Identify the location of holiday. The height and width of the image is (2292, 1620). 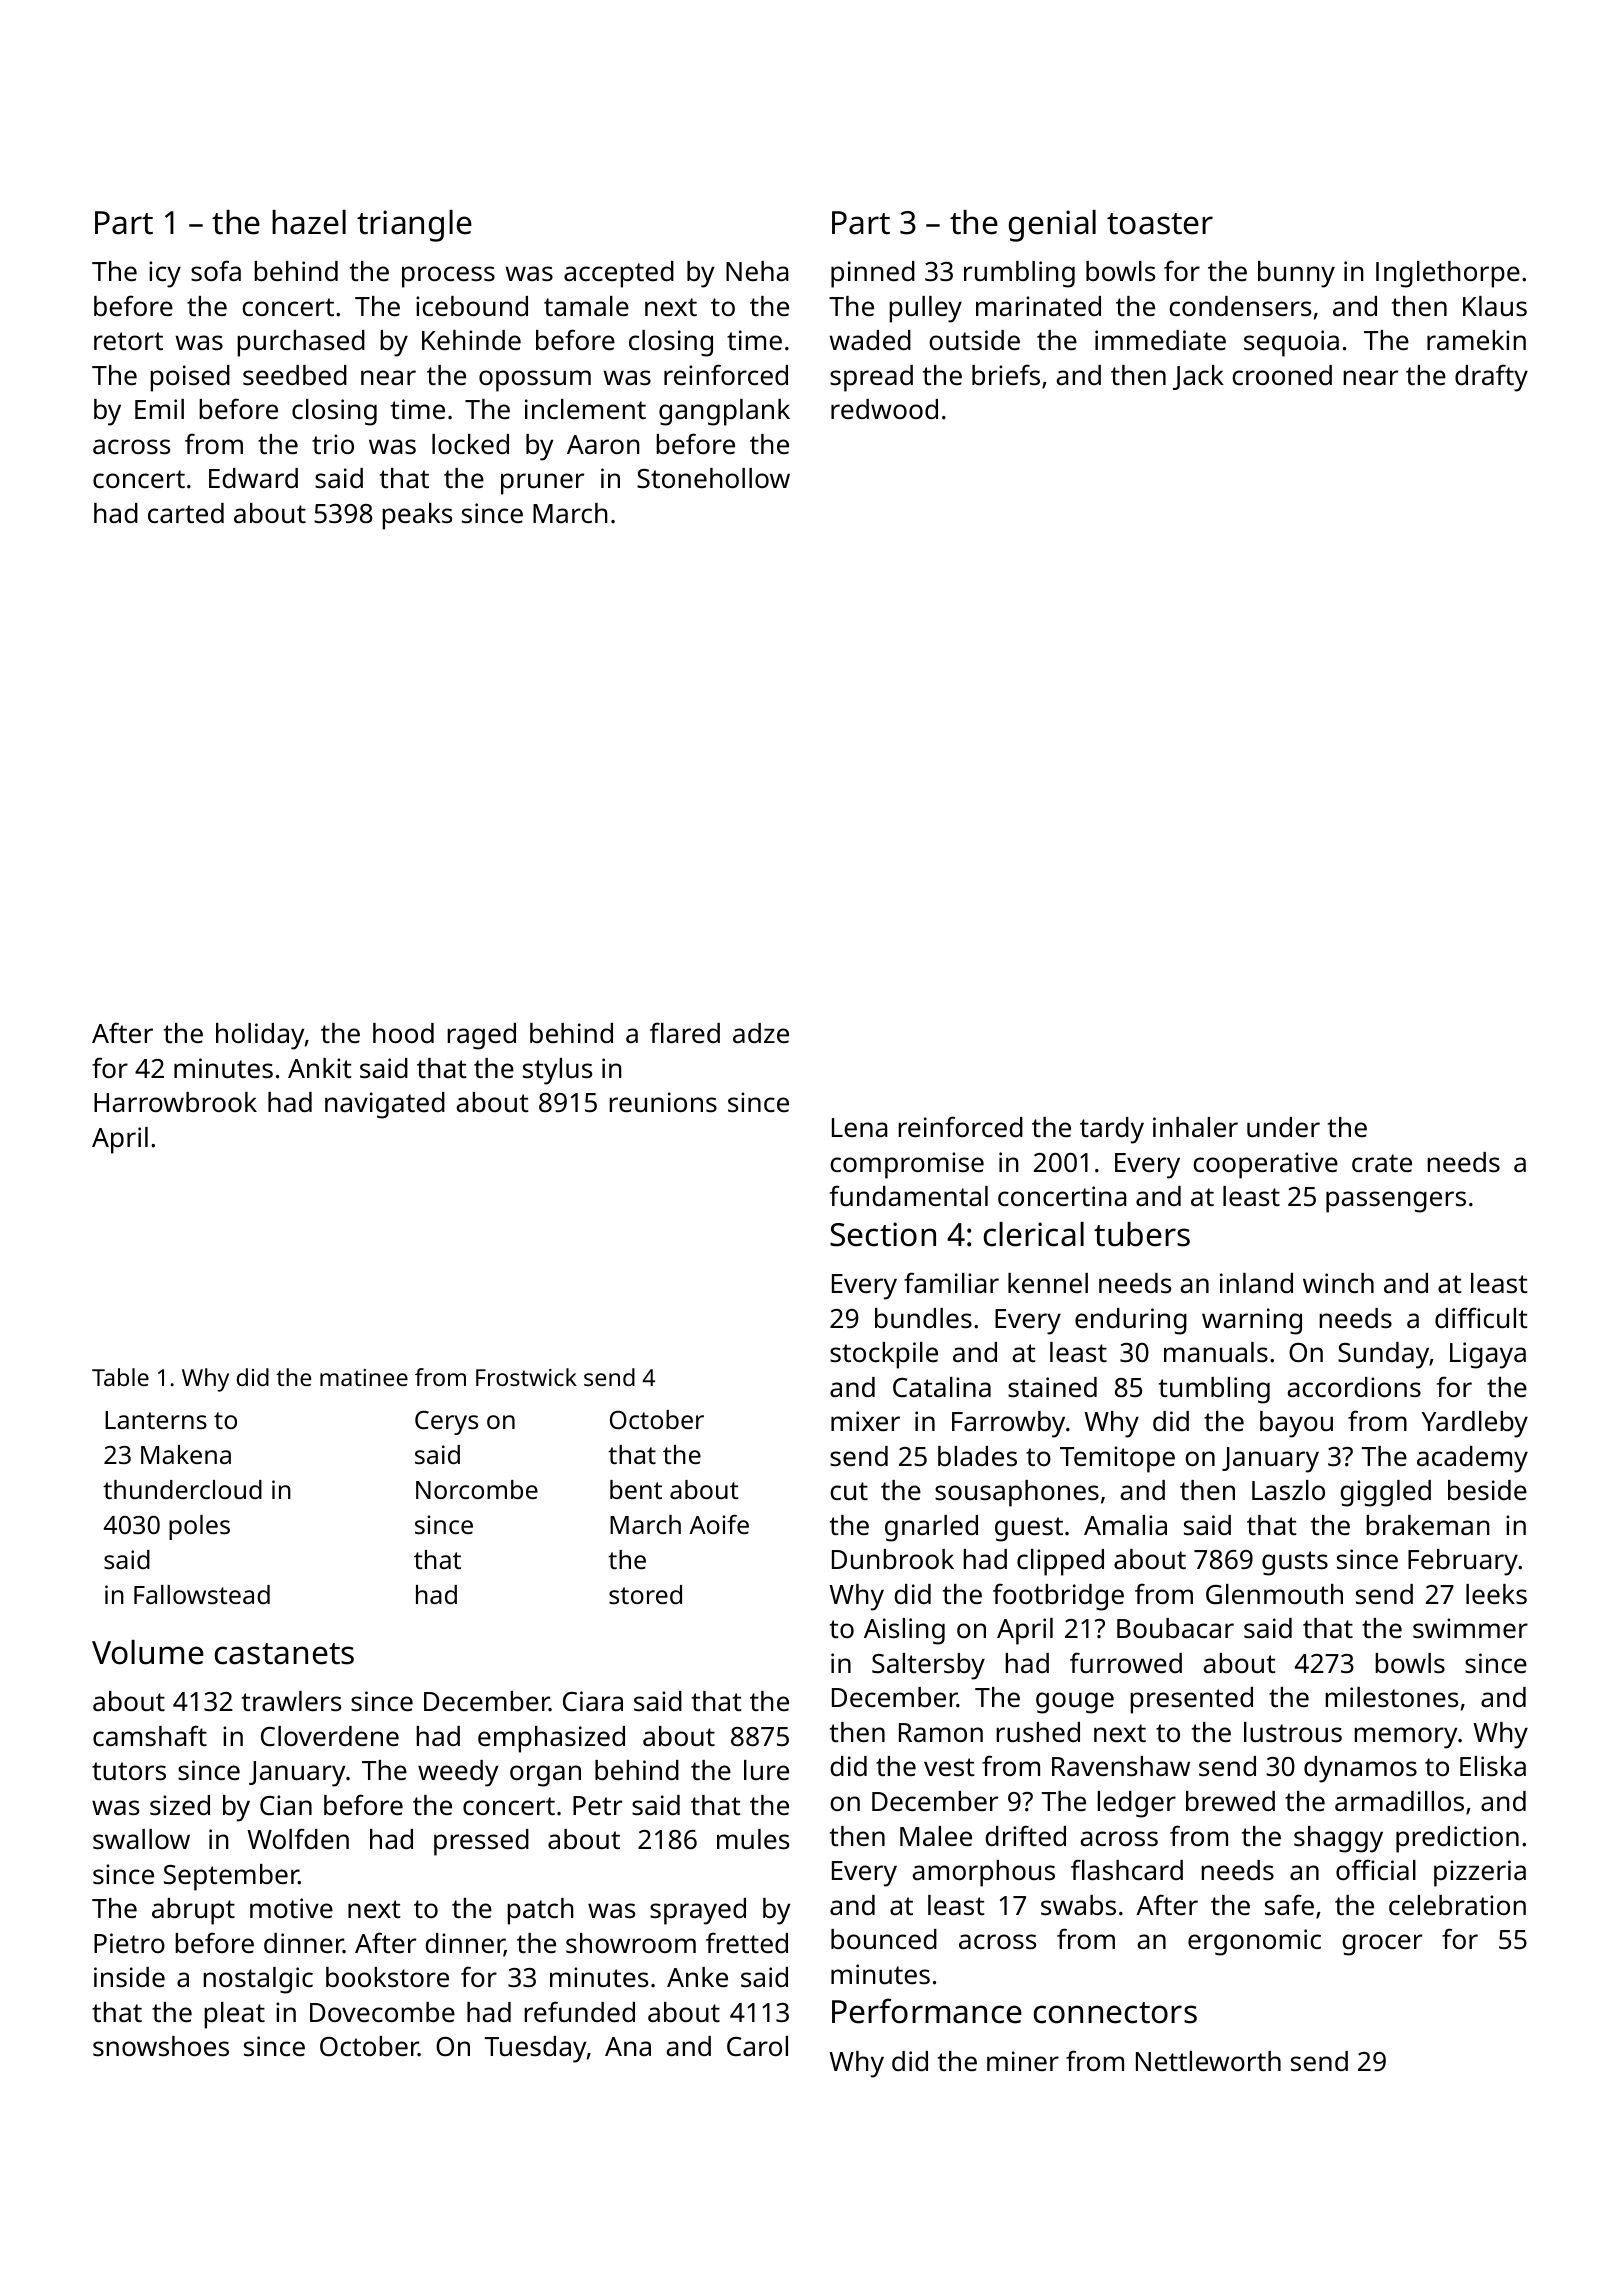
(260, 1036).
